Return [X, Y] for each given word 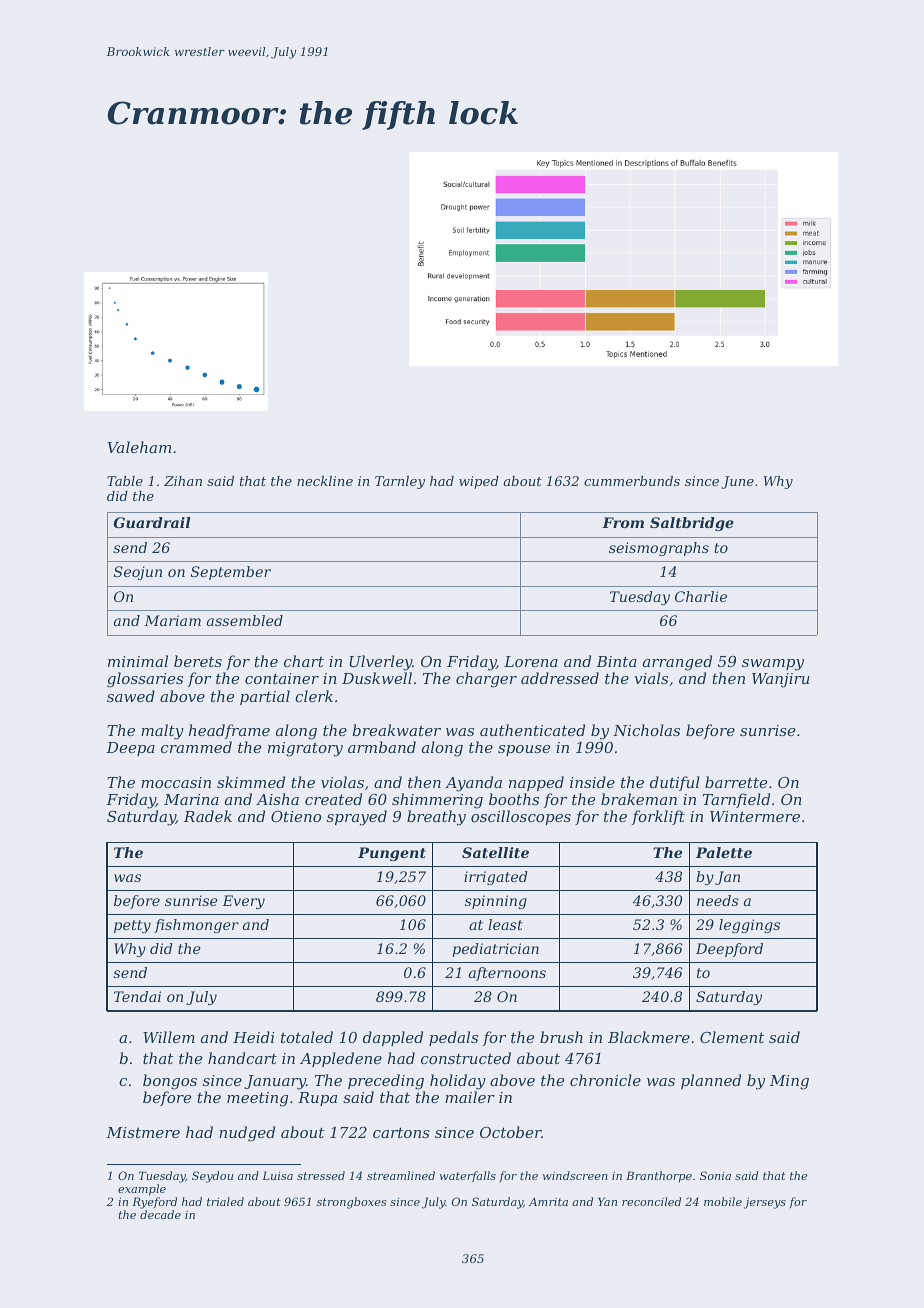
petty [132, 926]
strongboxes [352, 1203]
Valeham [139, 447]
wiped [479, 482]
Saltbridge [692, 524]
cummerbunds [632, 481]
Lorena [531, 661]
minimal [138, 661]
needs [718, 900]
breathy [436, 818]
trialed [225, 1201]
